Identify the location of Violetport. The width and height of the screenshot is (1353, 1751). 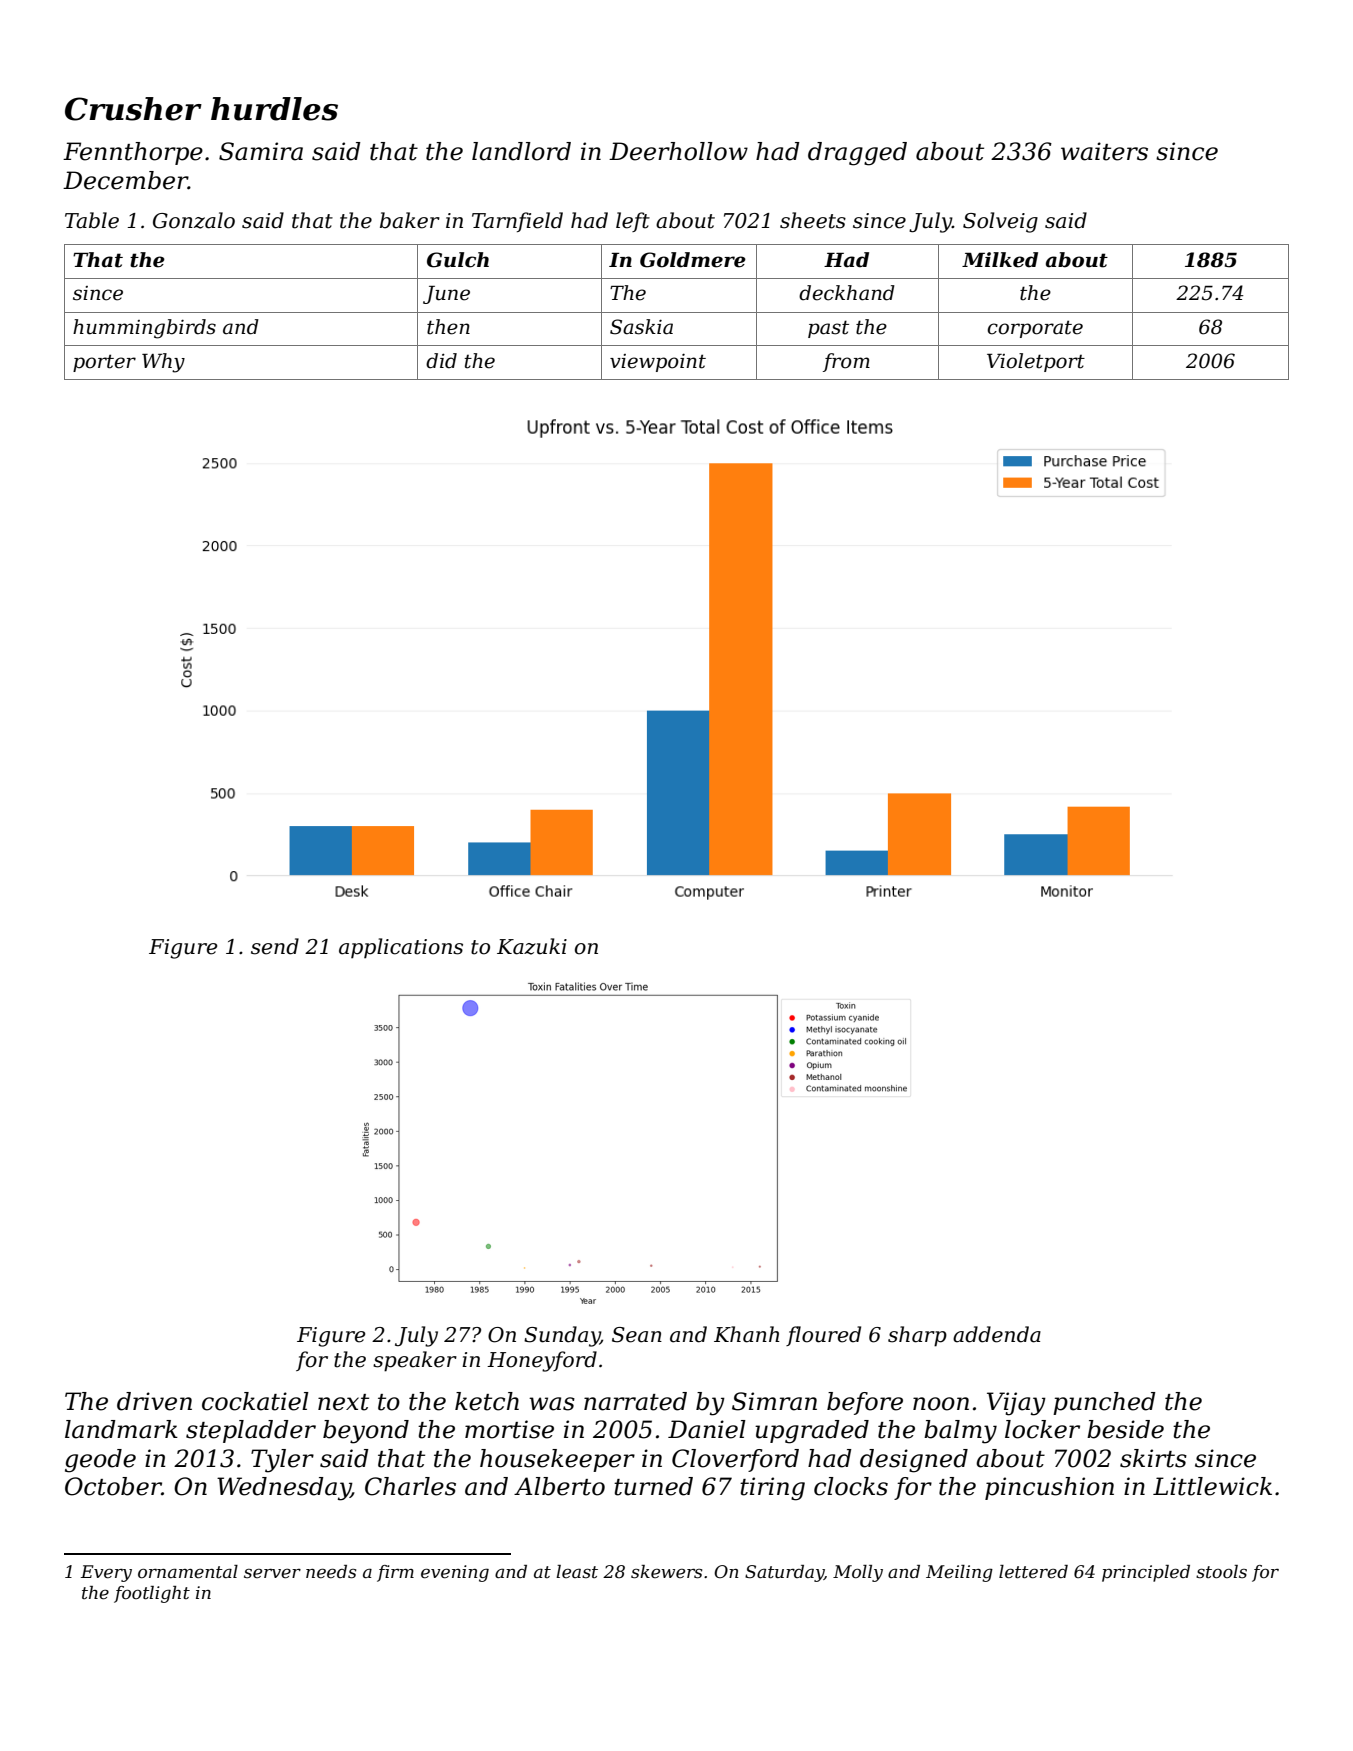
(1036, 362).
